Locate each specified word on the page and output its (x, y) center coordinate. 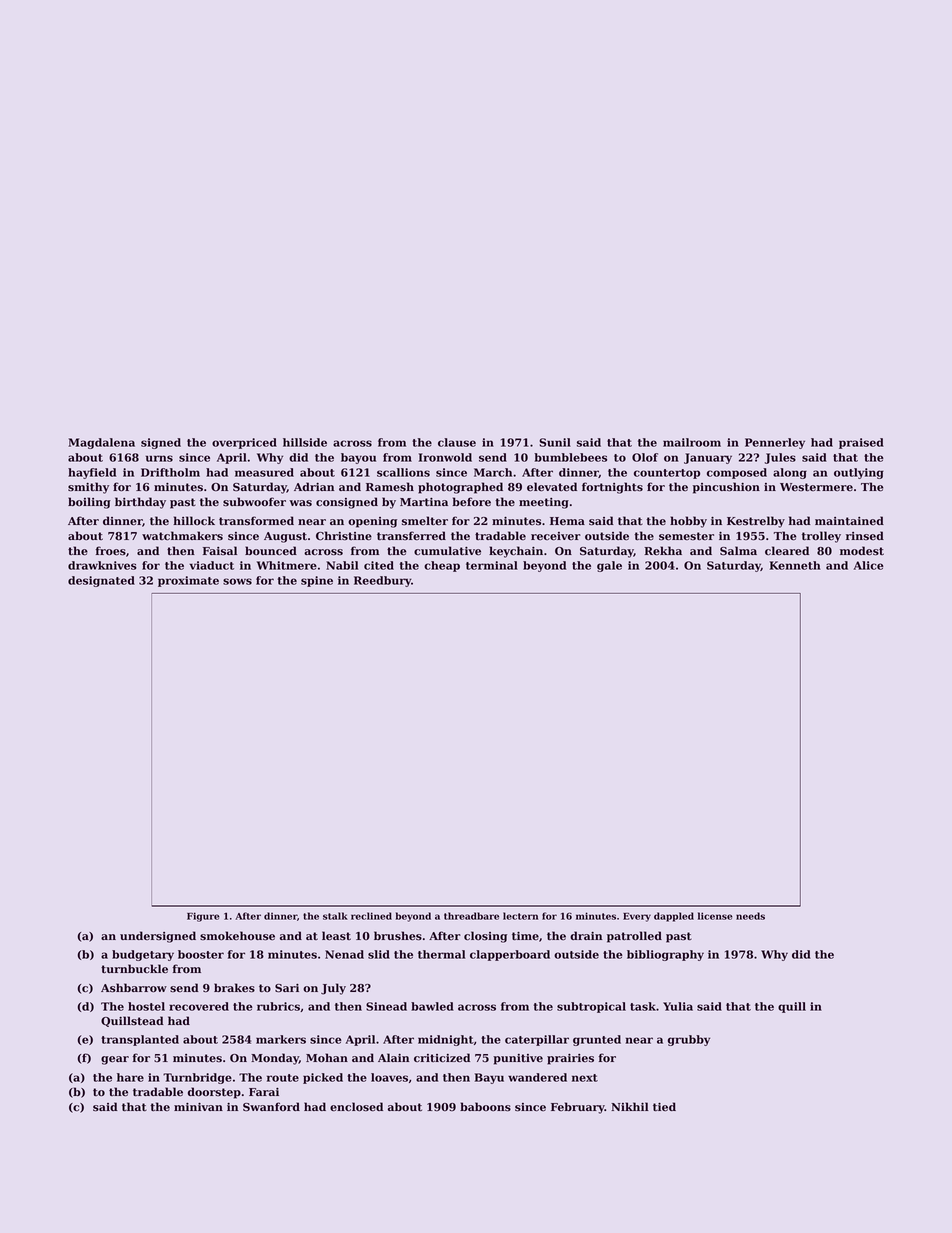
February (578, 1108)
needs (750, 916)
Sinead (386, 1006)
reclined (371, 916)
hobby (688, 522)
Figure (203, 917)
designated (101, 581)
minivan (198, 1107)
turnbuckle (134, 969)
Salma (738, 551)
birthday (140, 503)
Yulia (678, 1006)
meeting (544, 503)
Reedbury (382, 581)
